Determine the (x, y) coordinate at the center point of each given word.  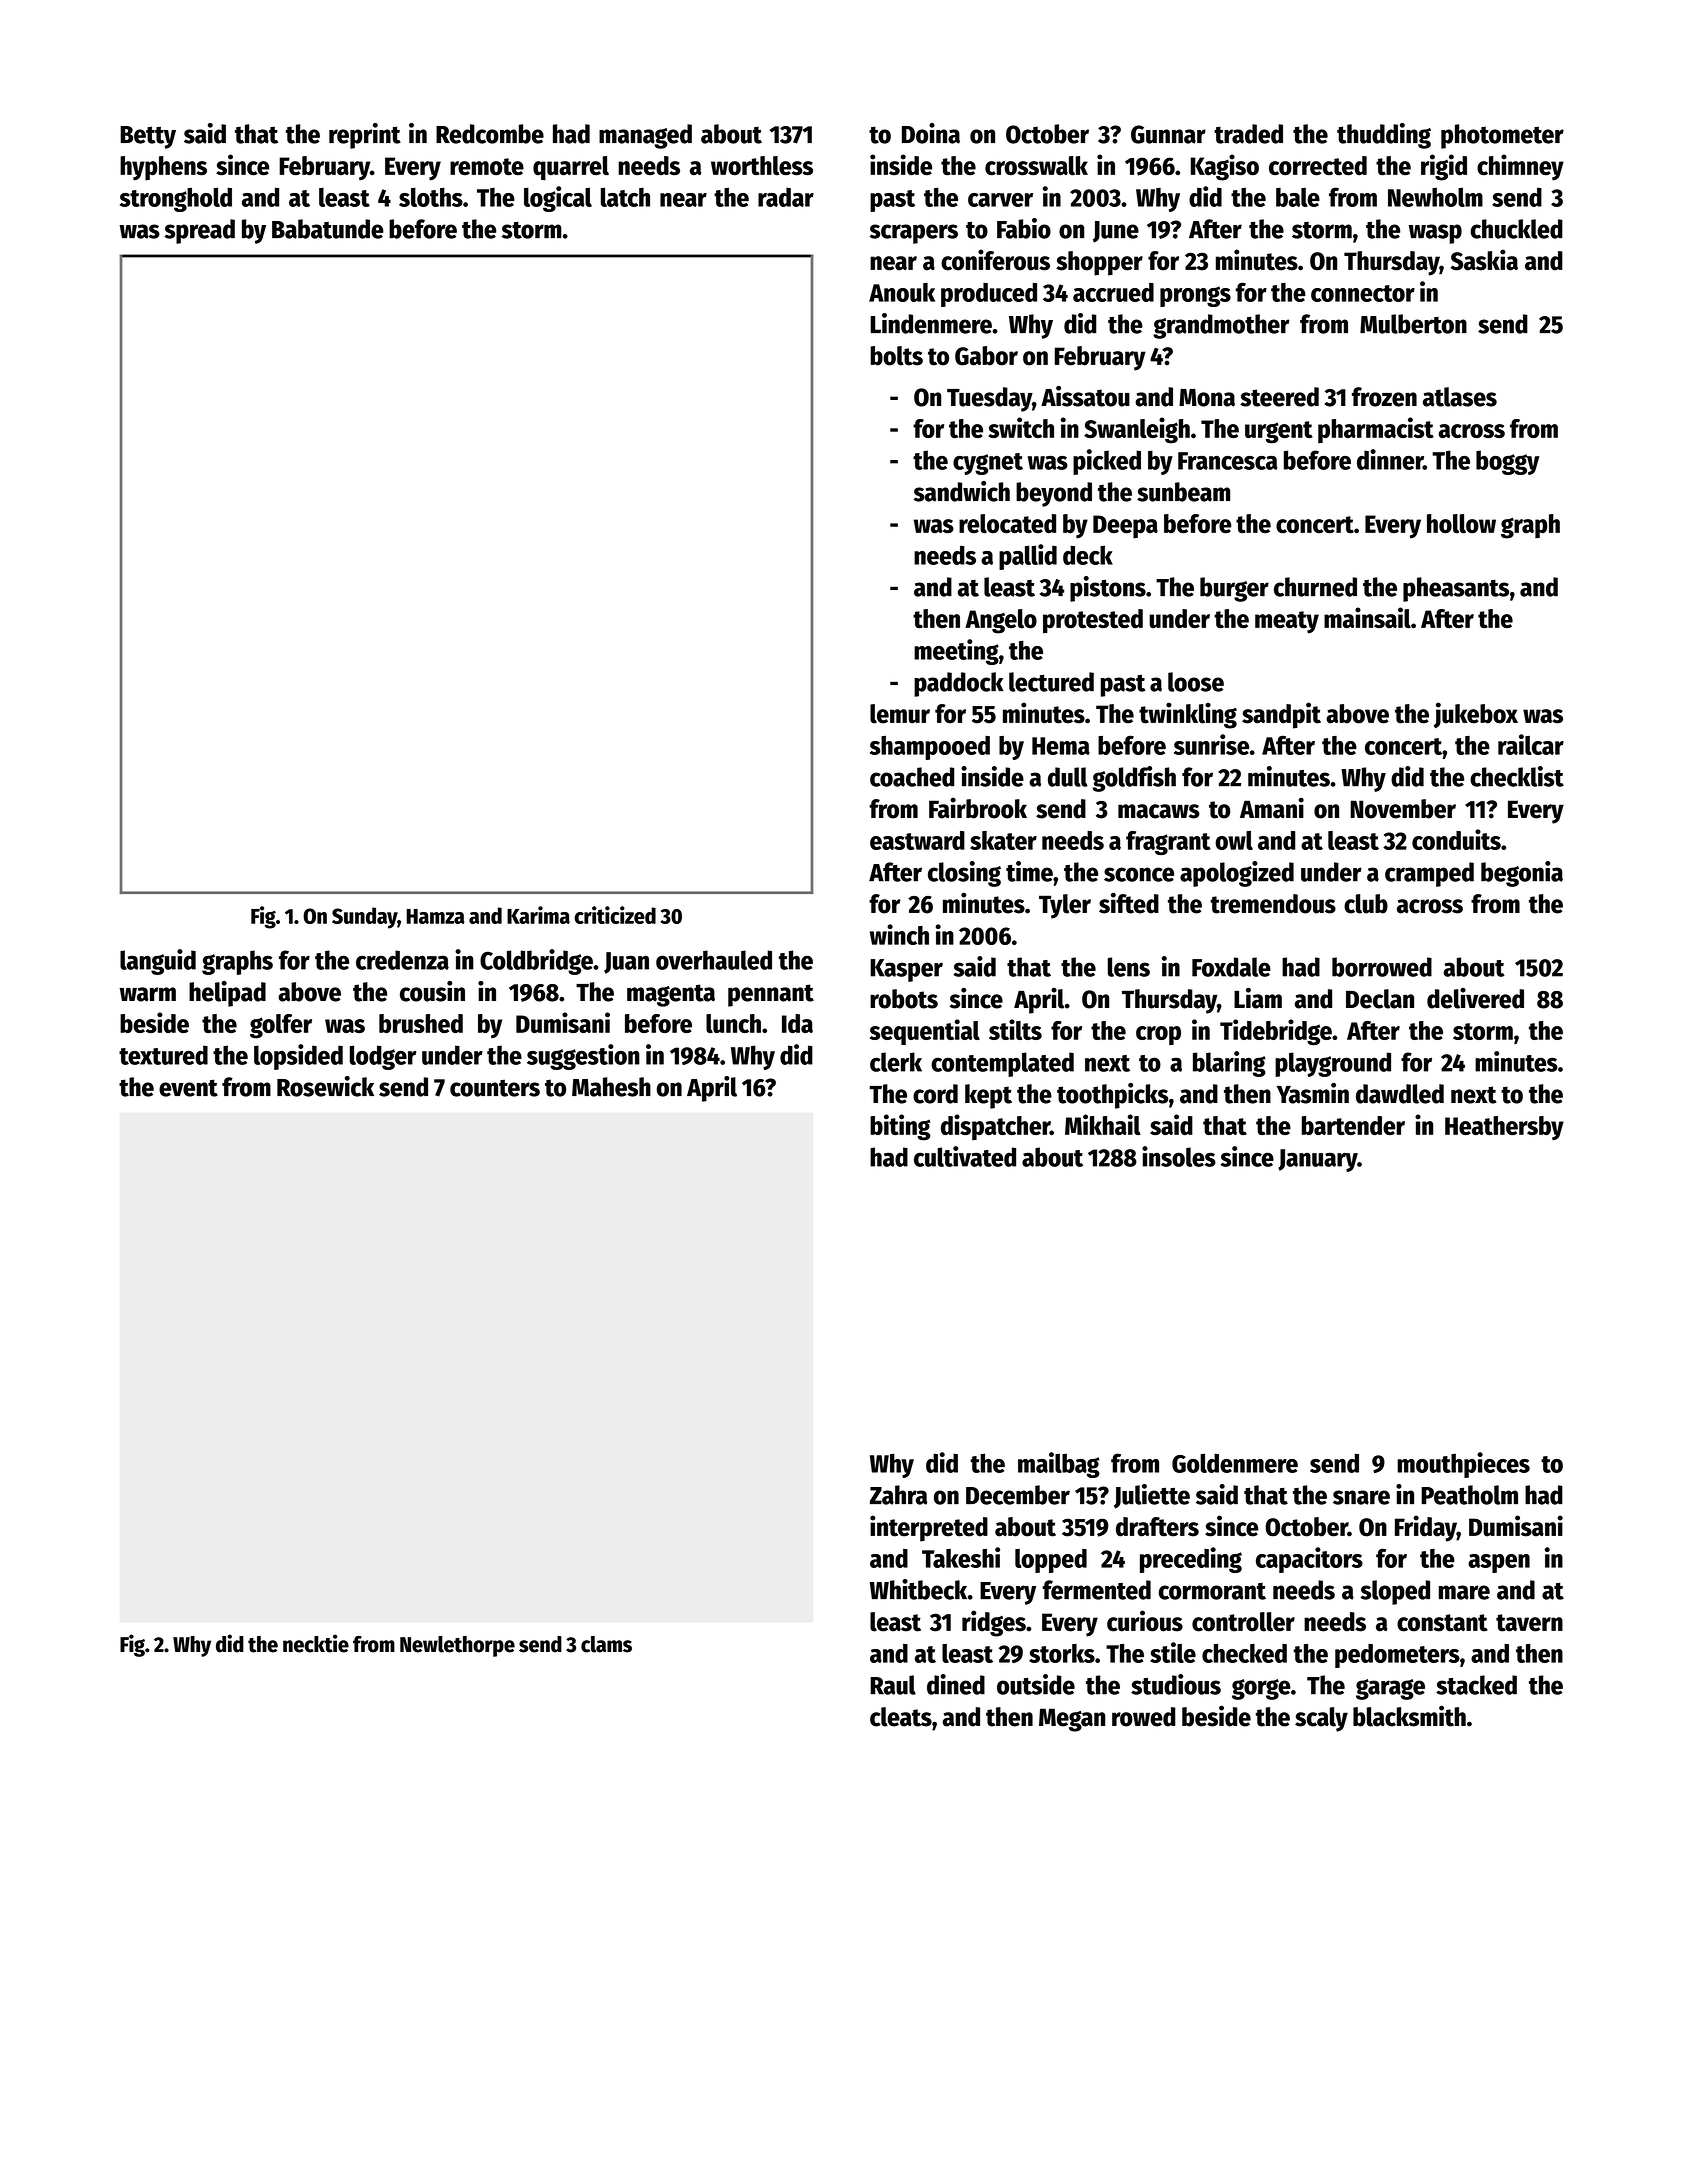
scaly (1321, 1719)
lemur (900, 714)
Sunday (364, 918)
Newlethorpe (457, 1646)
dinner (1390, 459)
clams (606, 1644)
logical (558, 199)
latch (625, 197)
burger (1234, 589)
